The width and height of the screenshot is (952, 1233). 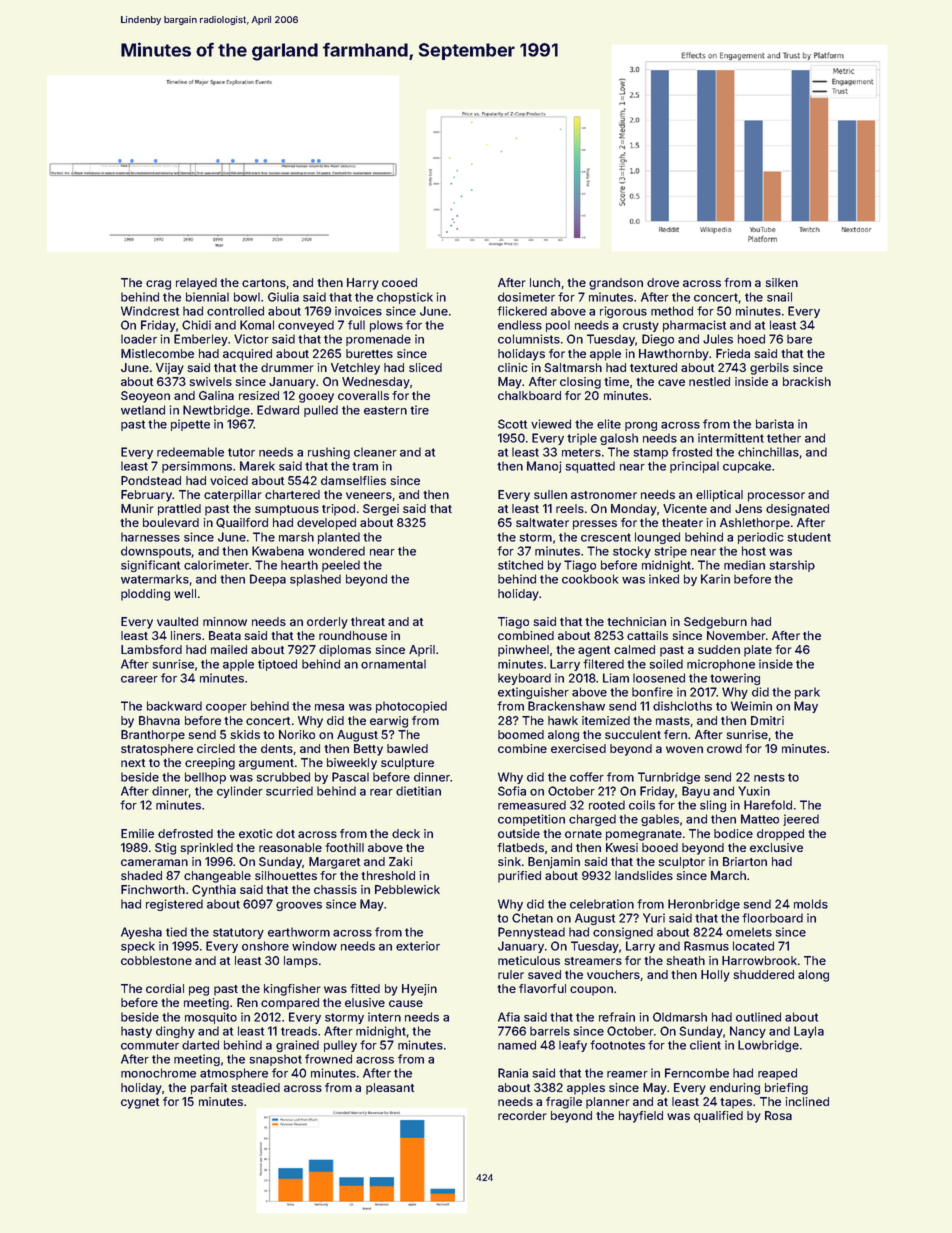 What do you see at coordinates (531, 820) in the screenshot?
I see `competition` at bounding box center [531, 820].
